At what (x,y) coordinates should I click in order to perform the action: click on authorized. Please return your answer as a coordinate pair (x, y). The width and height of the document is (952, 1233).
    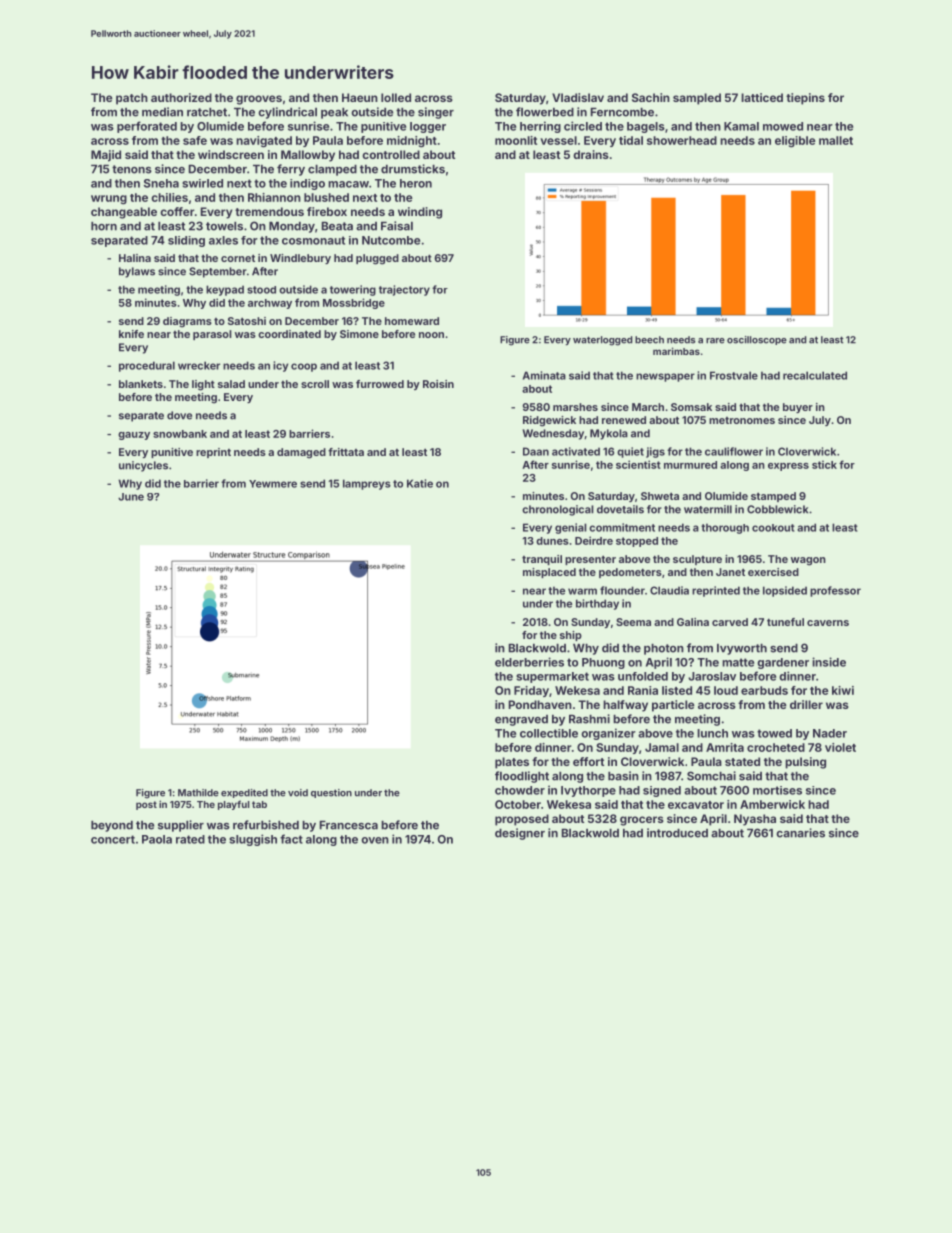
    Looking at the image, I should click on (181, 97).
